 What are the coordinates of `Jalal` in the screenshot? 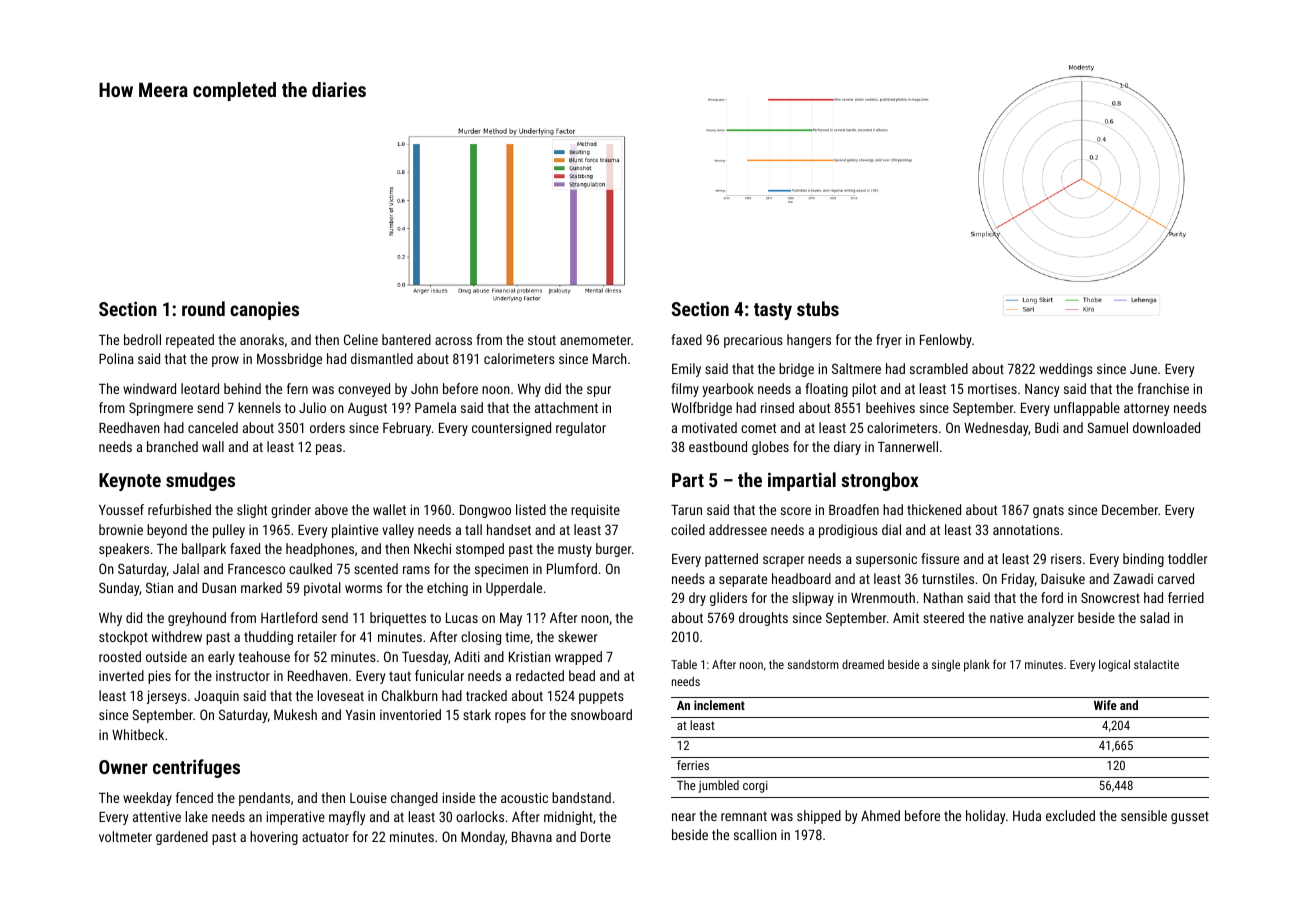 It's located at (186, 568).
